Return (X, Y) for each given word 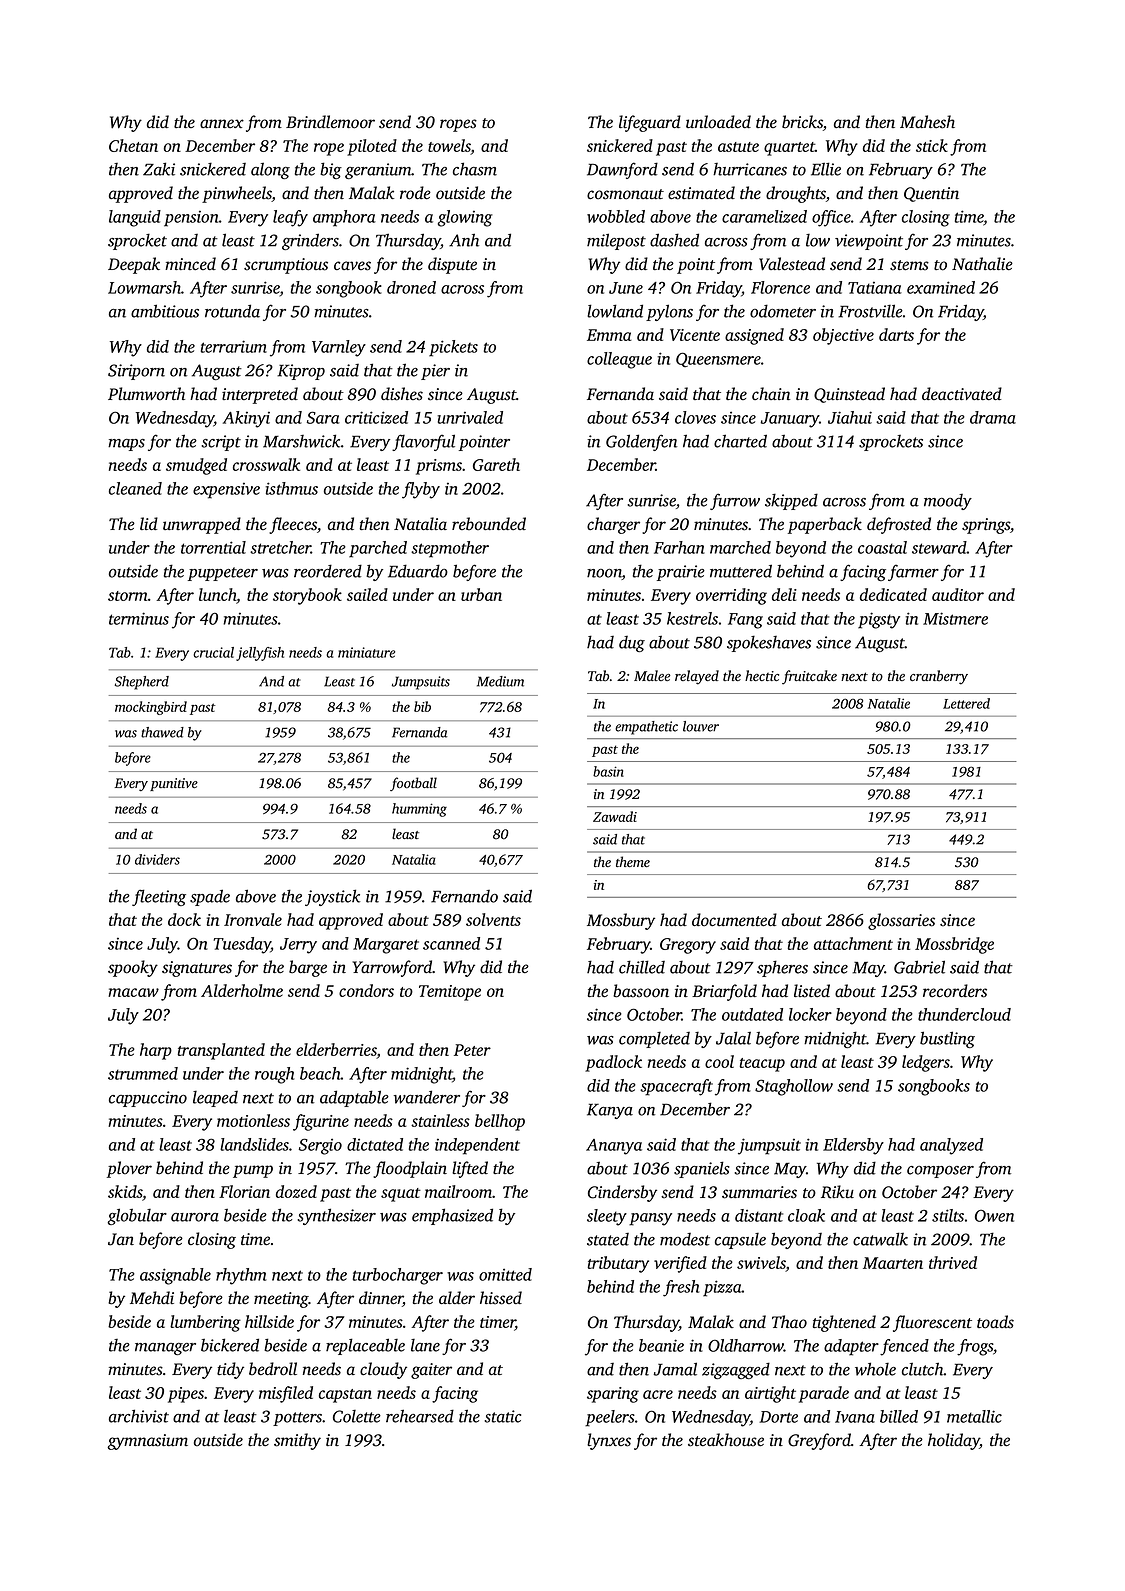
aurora (195, 1217)
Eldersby (853, 1146)
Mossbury (621, 921)
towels (449, 147)
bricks (802, 122)
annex (222, 123)
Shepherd (142, 683)
